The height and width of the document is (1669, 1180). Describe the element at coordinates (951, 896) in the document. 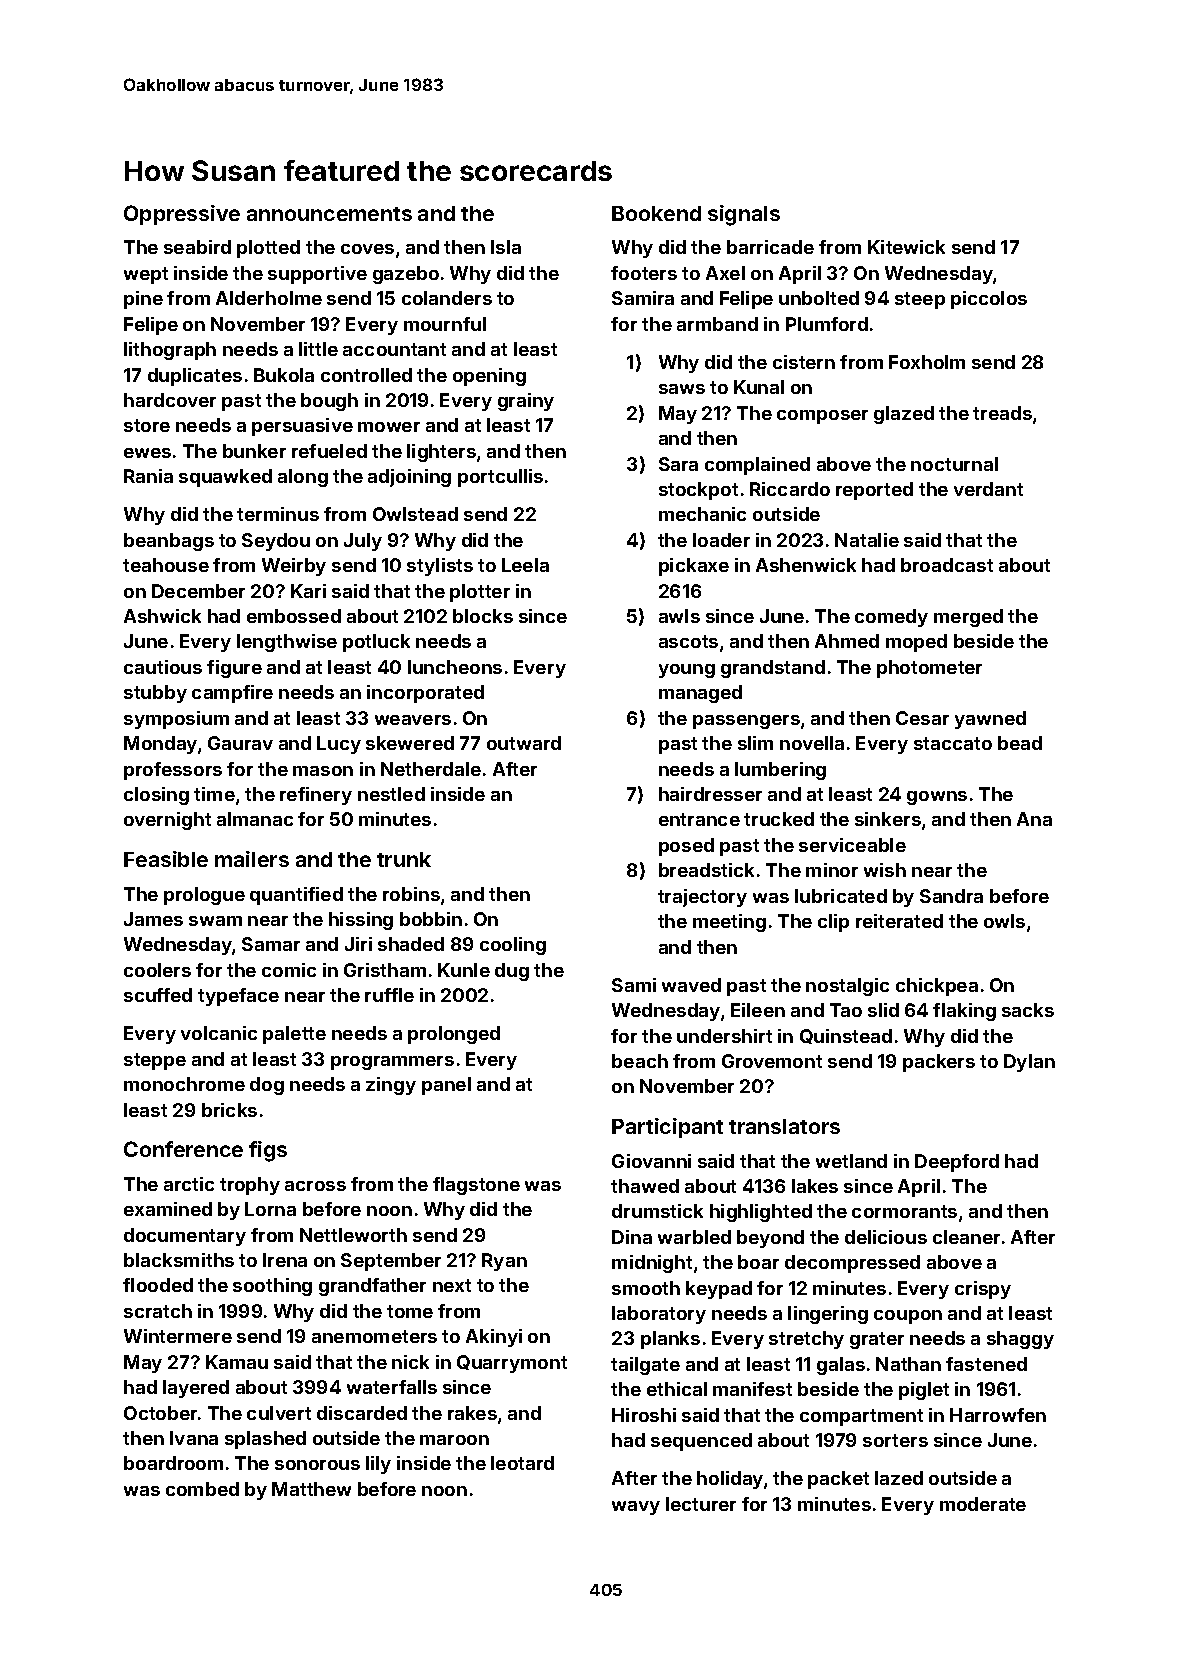

I see `Sandra` at that location.
